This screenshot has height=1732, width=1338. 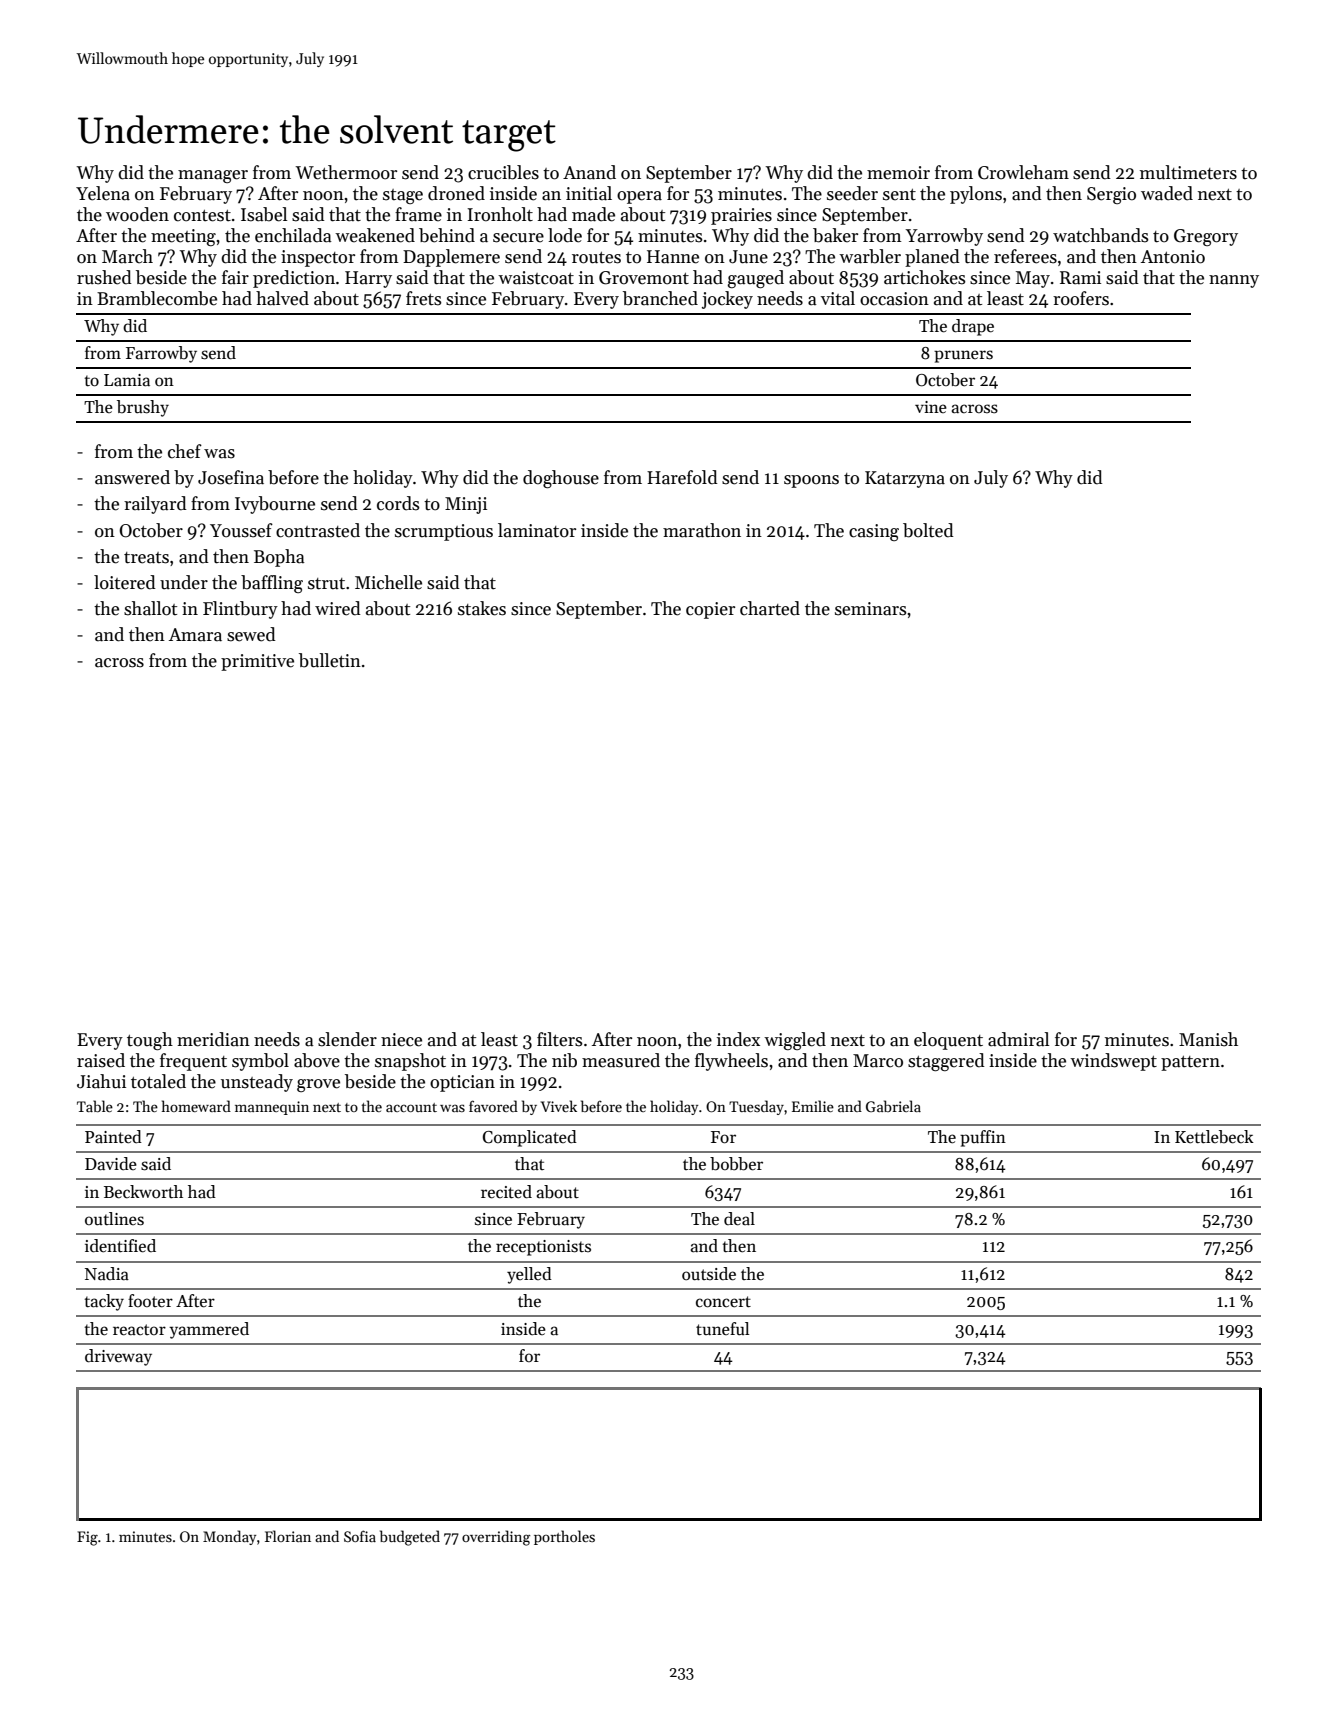 What do you see at coordinates (503, 172) in the screenshot?
I see `crucibles` at bounding box center [503, 172].
